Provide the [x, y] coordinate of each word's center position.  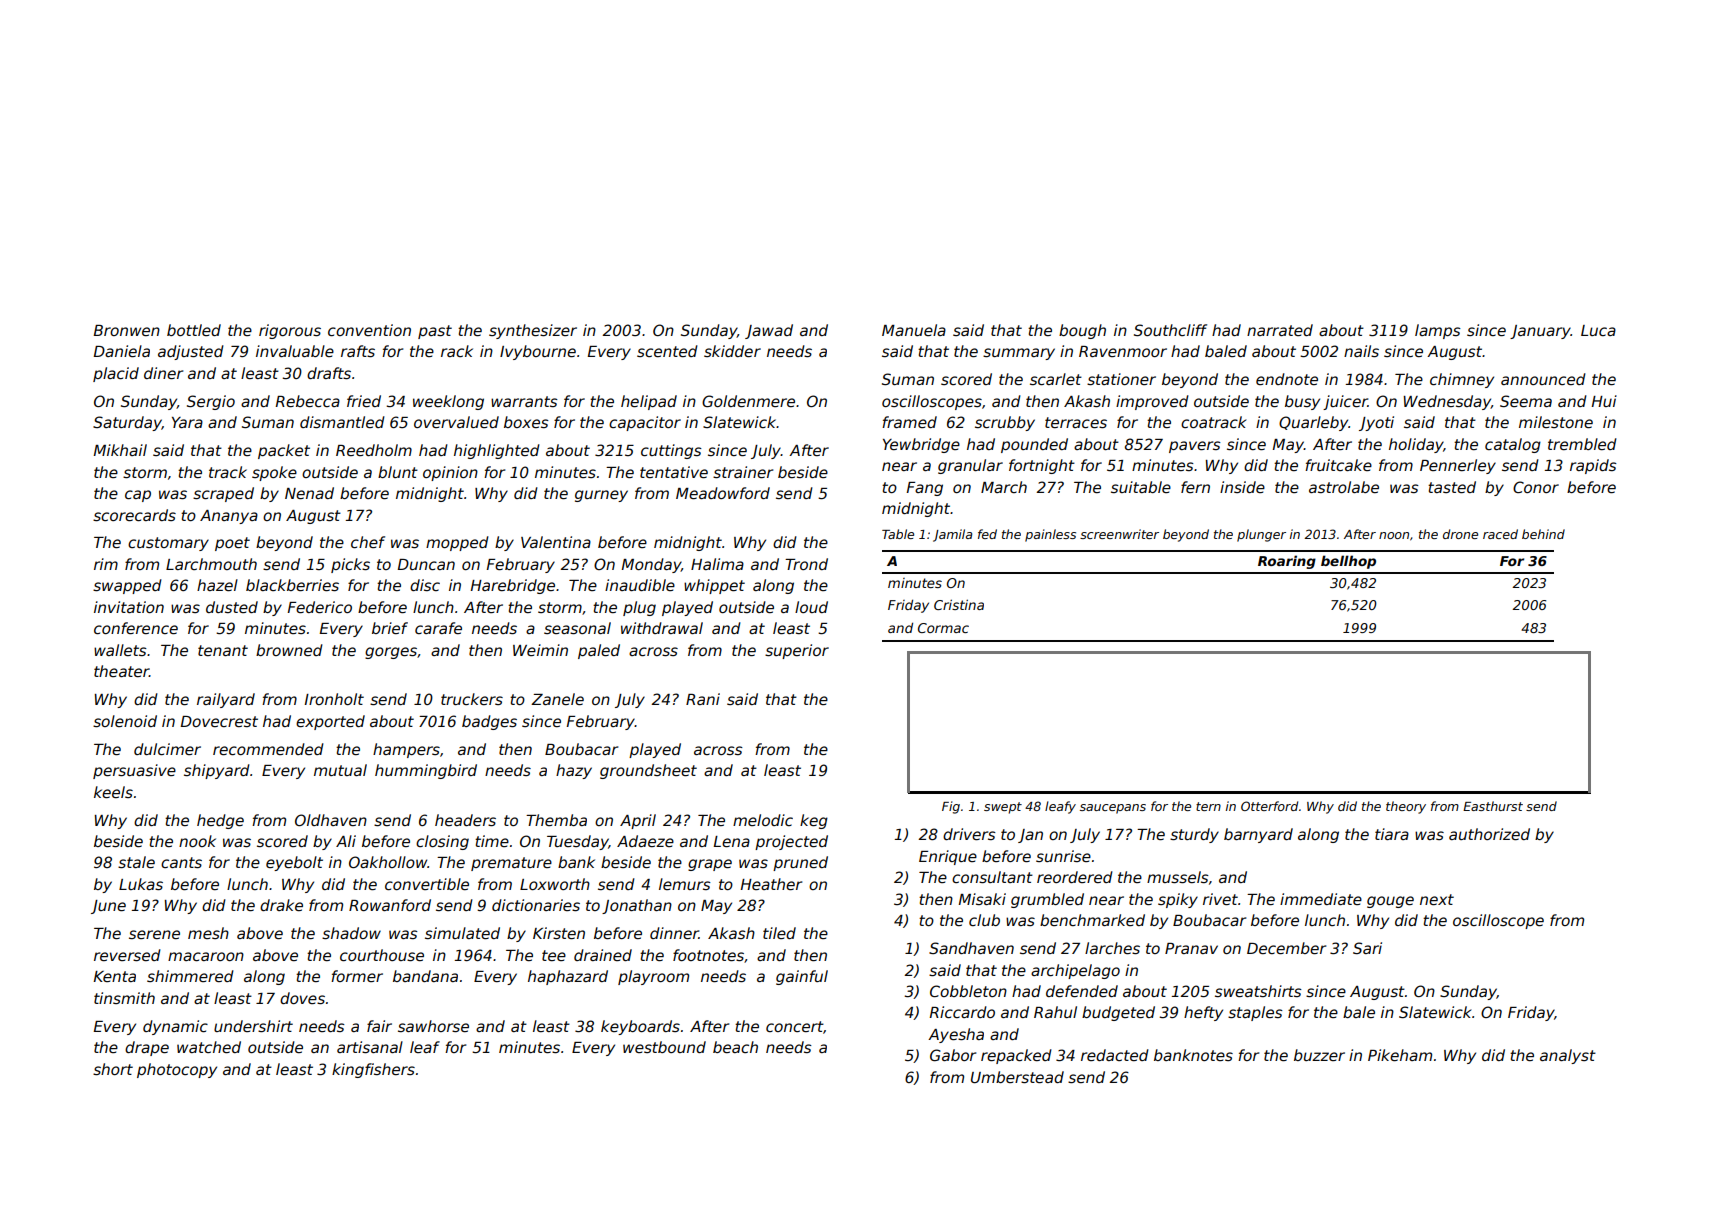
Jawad [769, 331]
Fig [951, 807]
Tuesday [578, 842]
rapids [1593, 466]
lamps [1438, 331]
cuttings [671, 451]
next [1437, 899]
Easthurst [1493, 806]
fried [364, 401]
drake [281, 905]
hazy [574, 771]
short [113, 1069]
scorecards [134, 515]
